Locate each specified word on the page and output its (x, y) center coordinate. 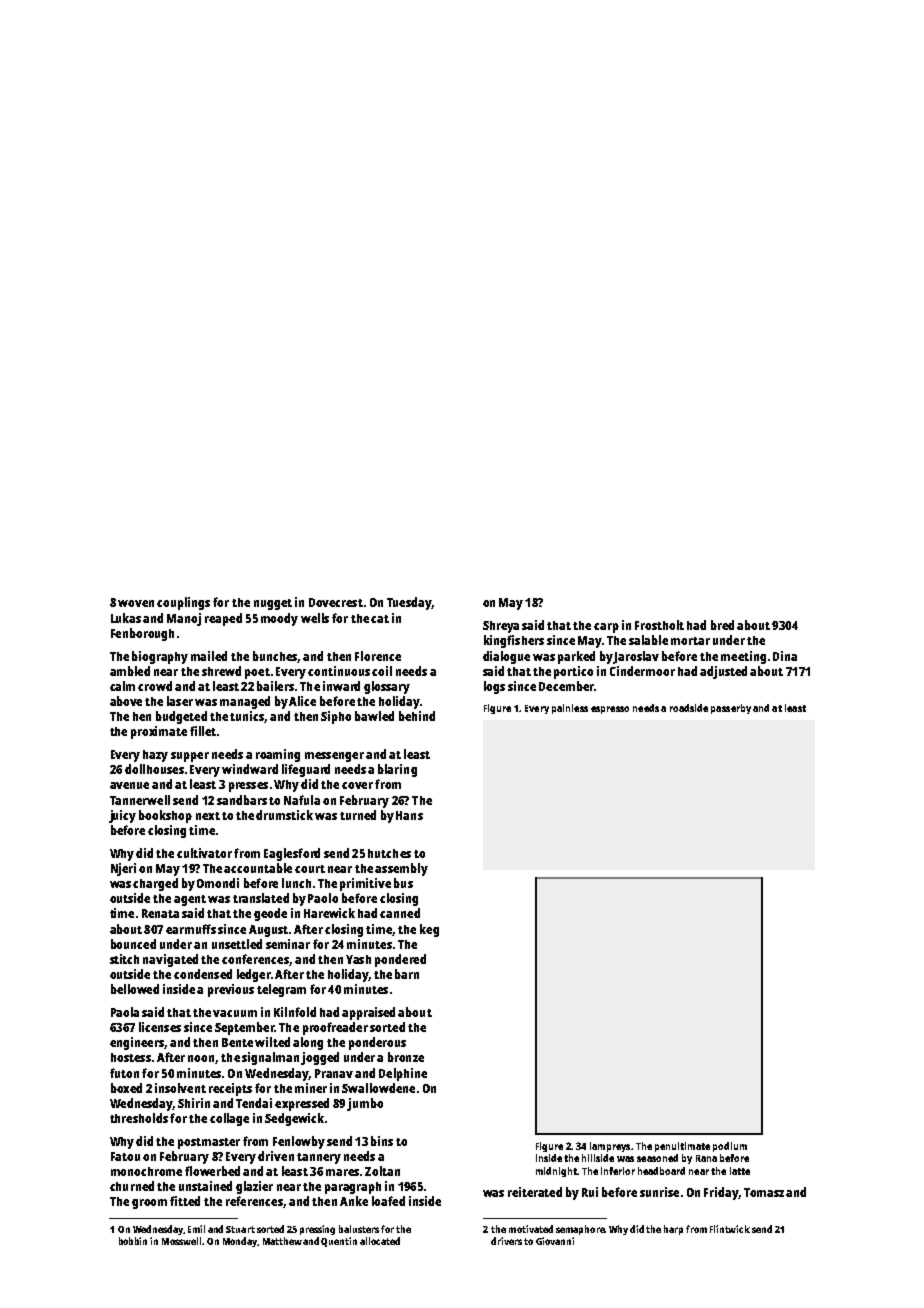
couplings (183, 603)
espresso (610, 710)
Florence (378, 656)
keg (429, 930)
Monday (240, 1242)
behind (417, 716)
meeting (743, 657)
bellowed (135, 989)
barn (407, 974)
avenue (129, 785)
